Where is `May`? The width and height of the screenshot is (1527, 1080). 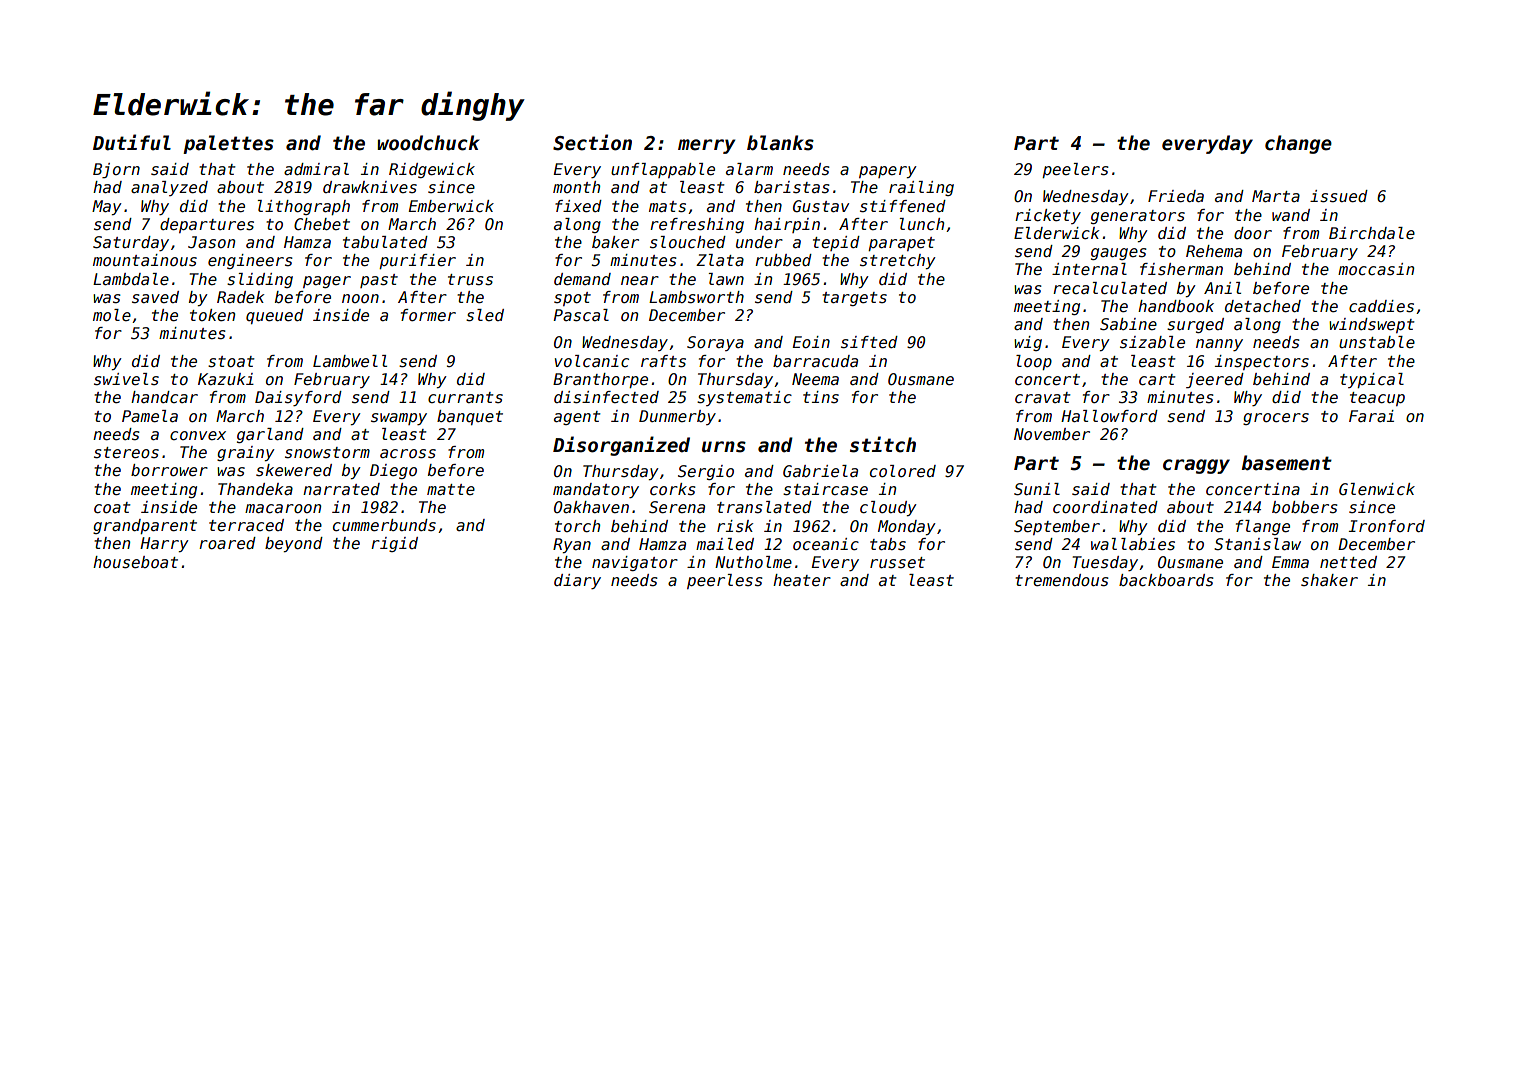 May is located at coordinates (107, 207).
